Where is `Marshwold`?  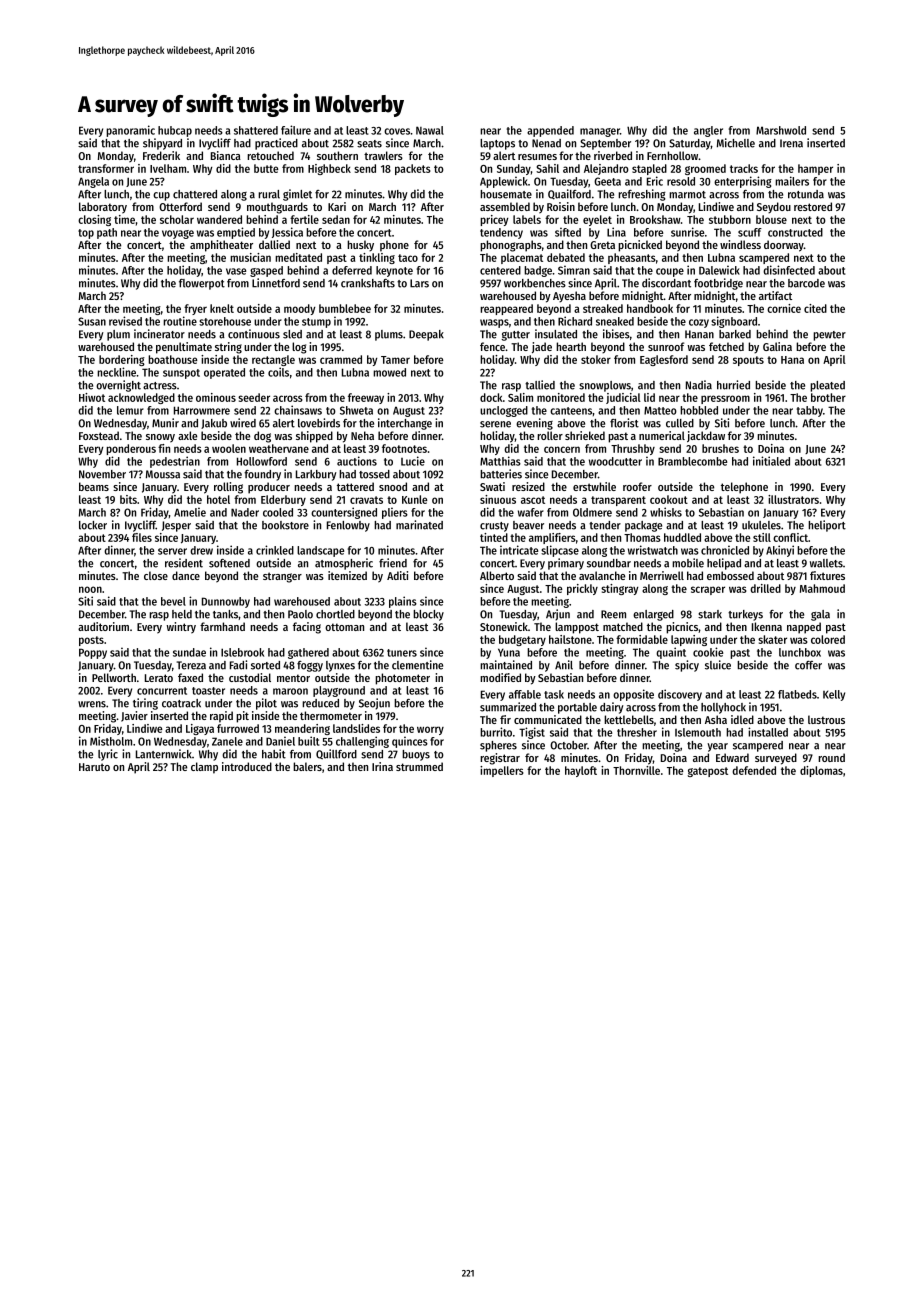
Marshwold is located at coordinates (781, 130).
